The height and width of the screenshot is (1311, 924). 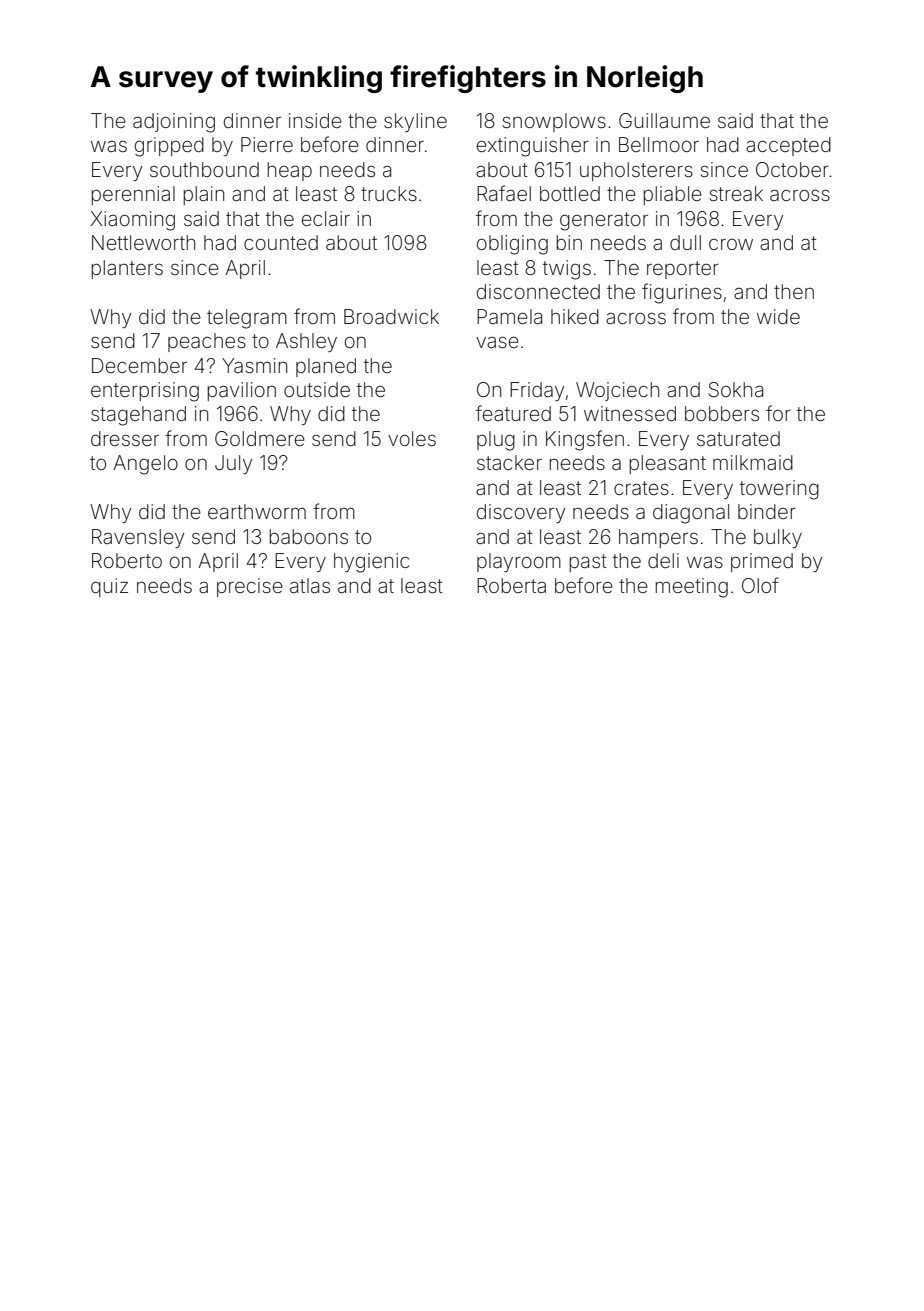 I want to click on adjoining, so click(x=174, y=123).
